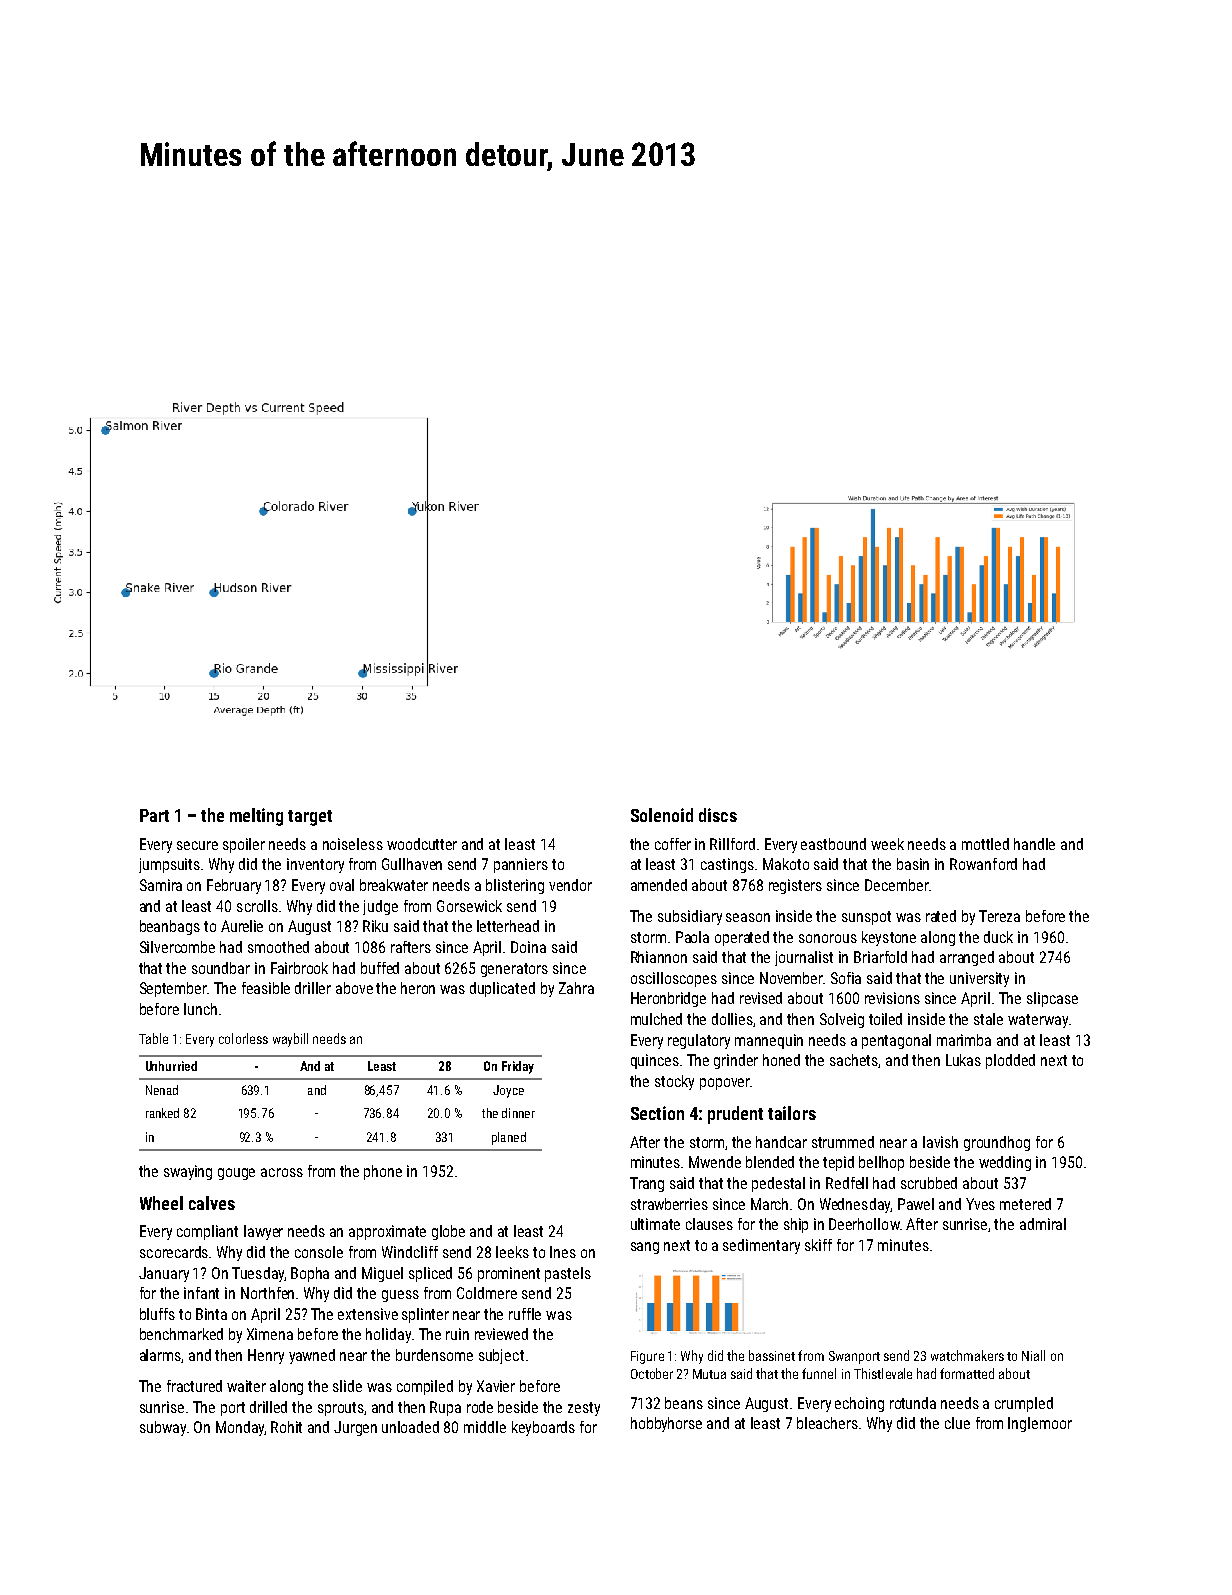 The image size is (1232, 1595). I want to click on Inglemoor, so click(1040, 1424).
